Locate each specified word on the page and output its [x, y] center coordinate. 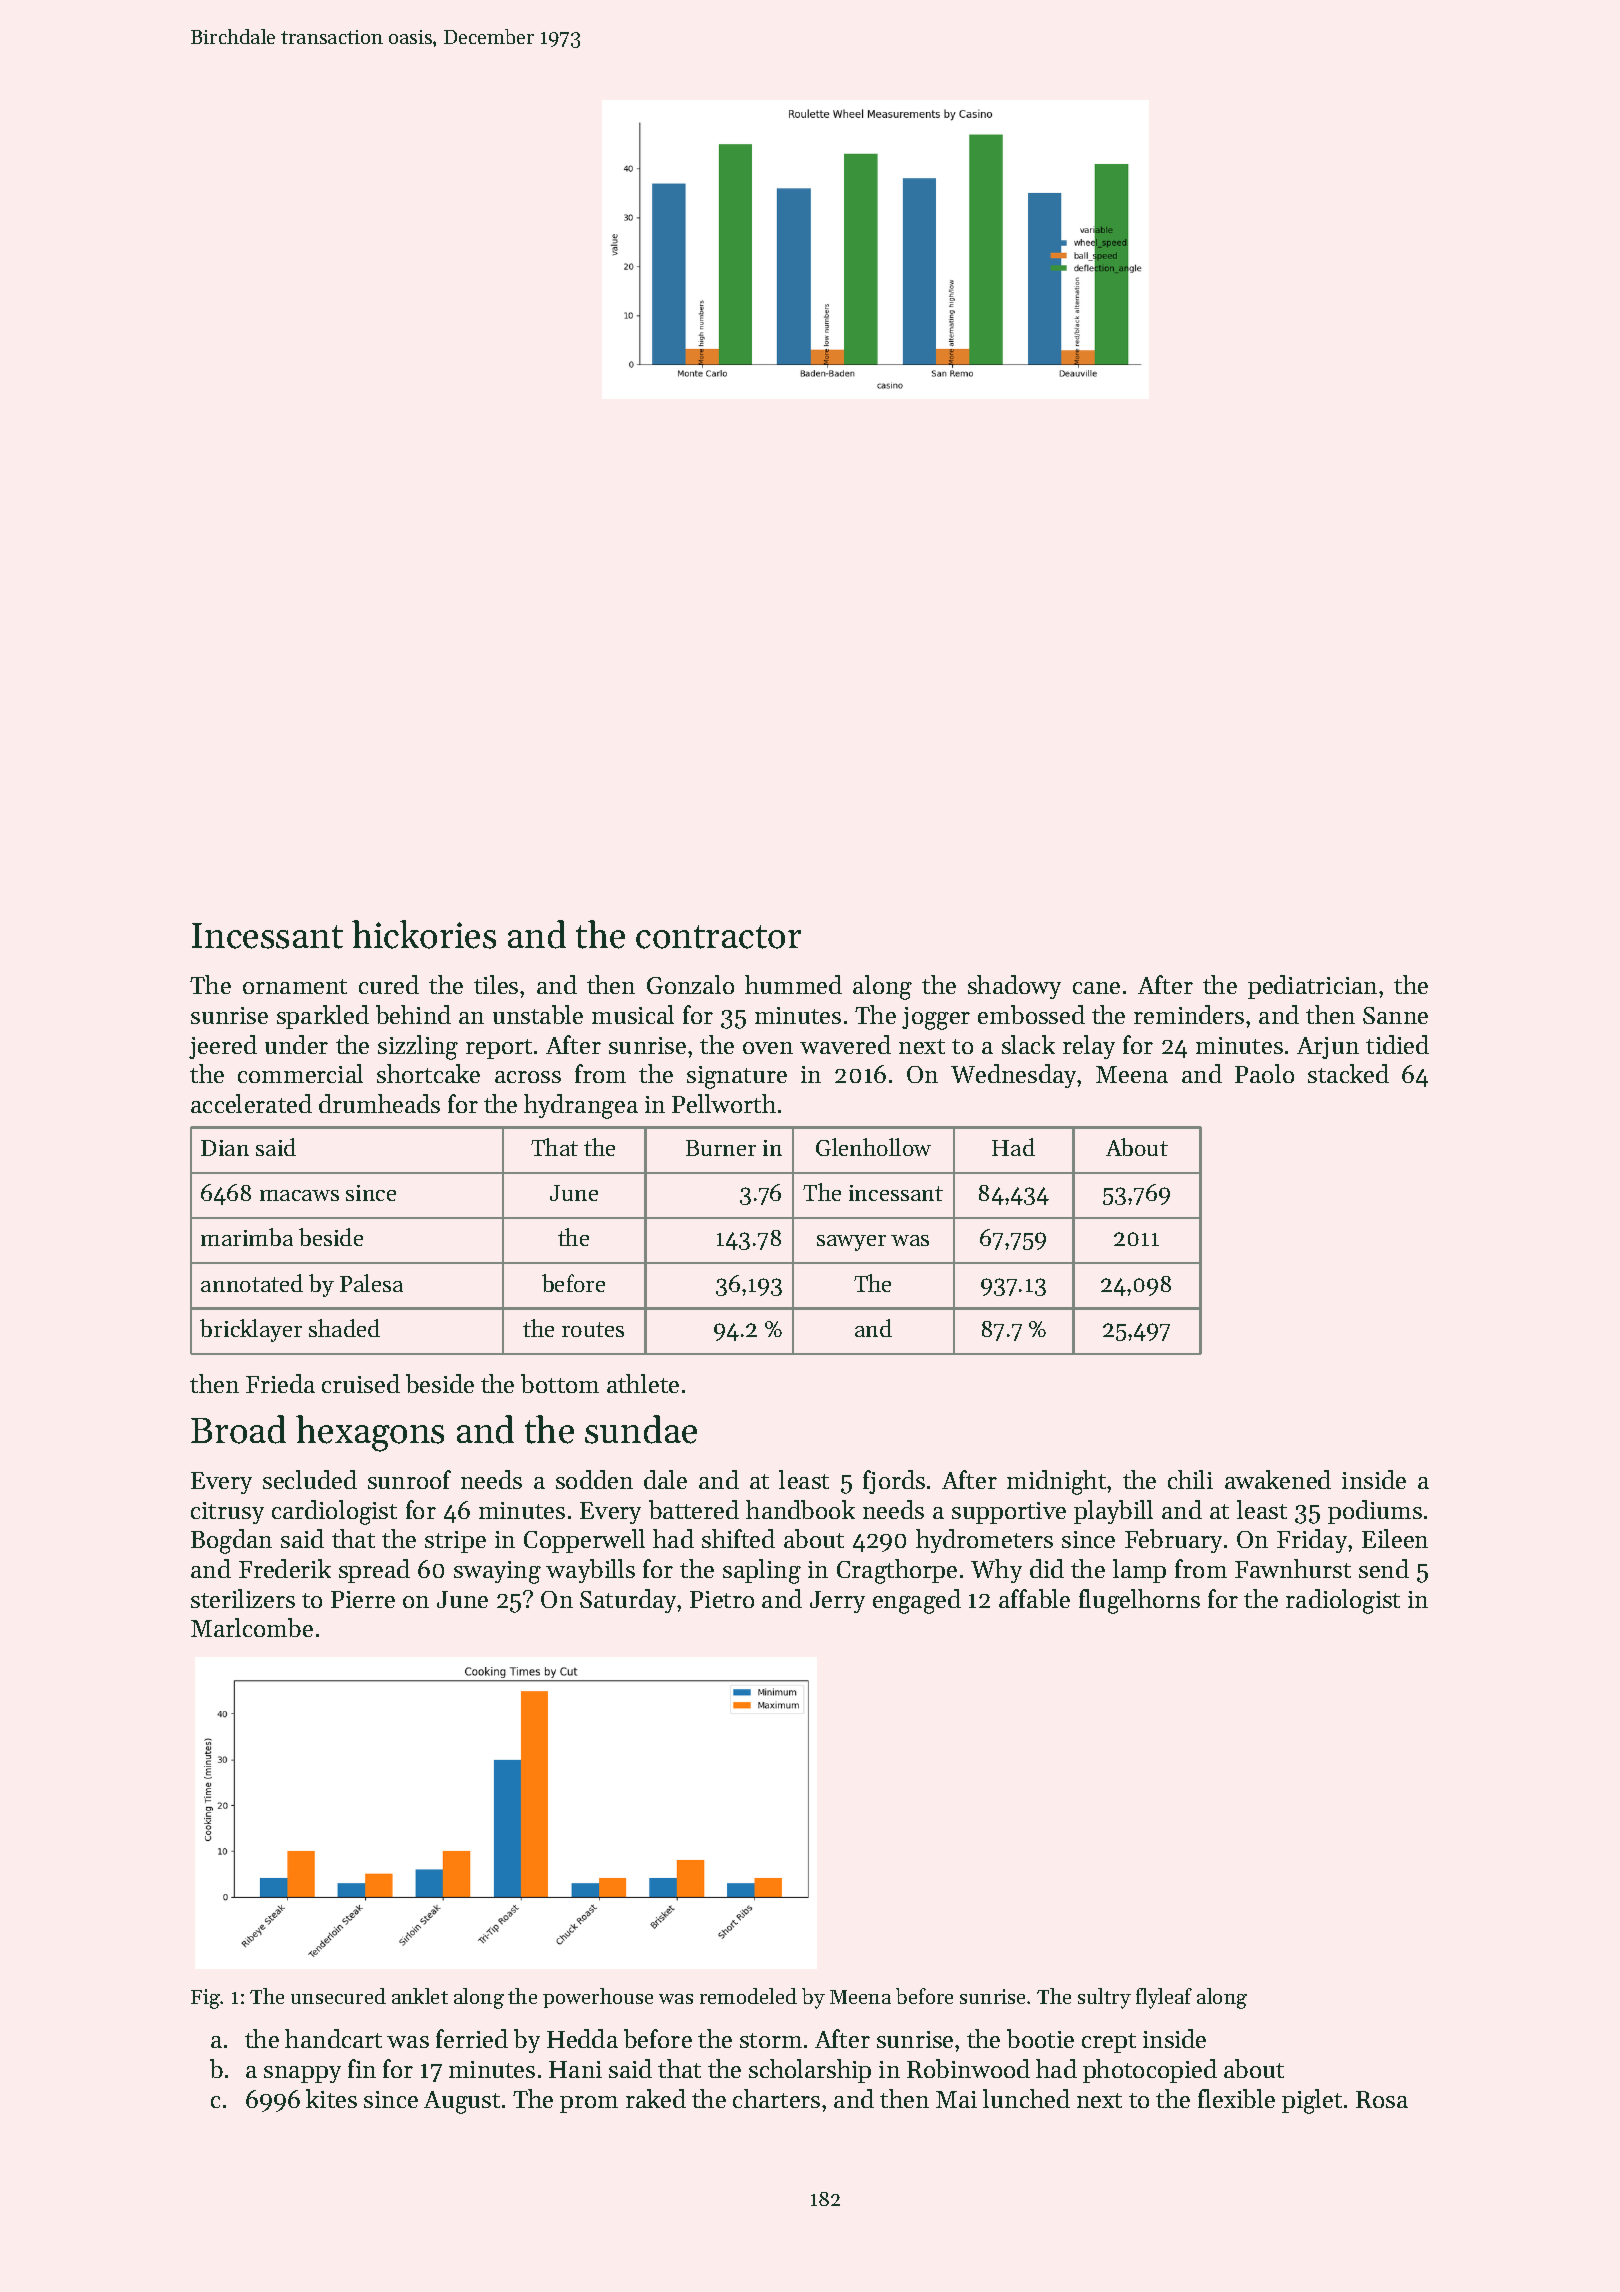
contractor [718, 937]
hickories [424, 934]
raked [656, 2098]
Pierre [363, 1599]
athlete [643, 1383]
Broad [238, 1429]
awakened [1278, 1479]
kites [331, 2098]
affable [1034, 1598]
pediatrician [1312, 987]
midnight [1056, 1482]
